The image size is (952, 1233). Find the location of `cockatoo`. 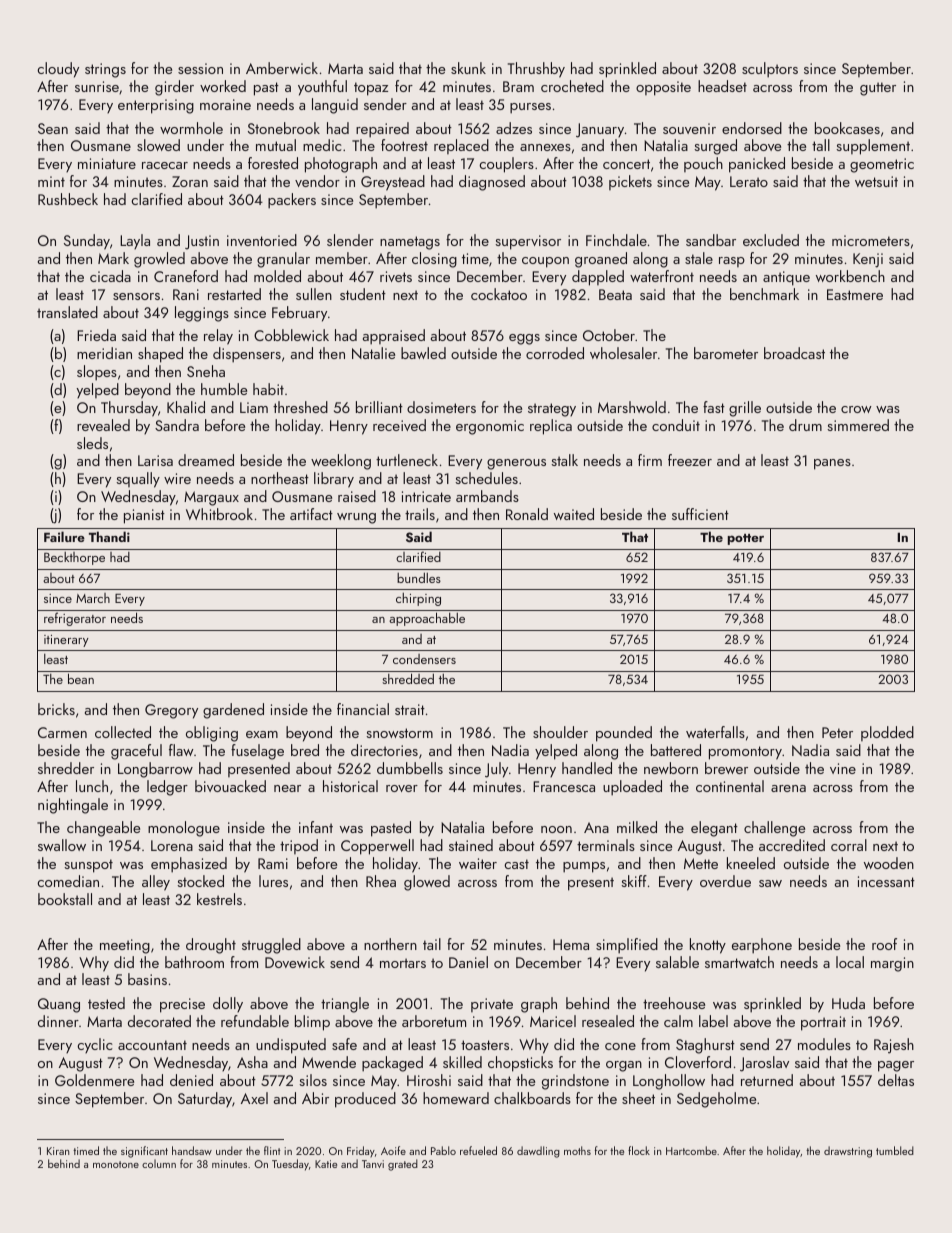

cockatoo is located at coordinates (499, 294).
